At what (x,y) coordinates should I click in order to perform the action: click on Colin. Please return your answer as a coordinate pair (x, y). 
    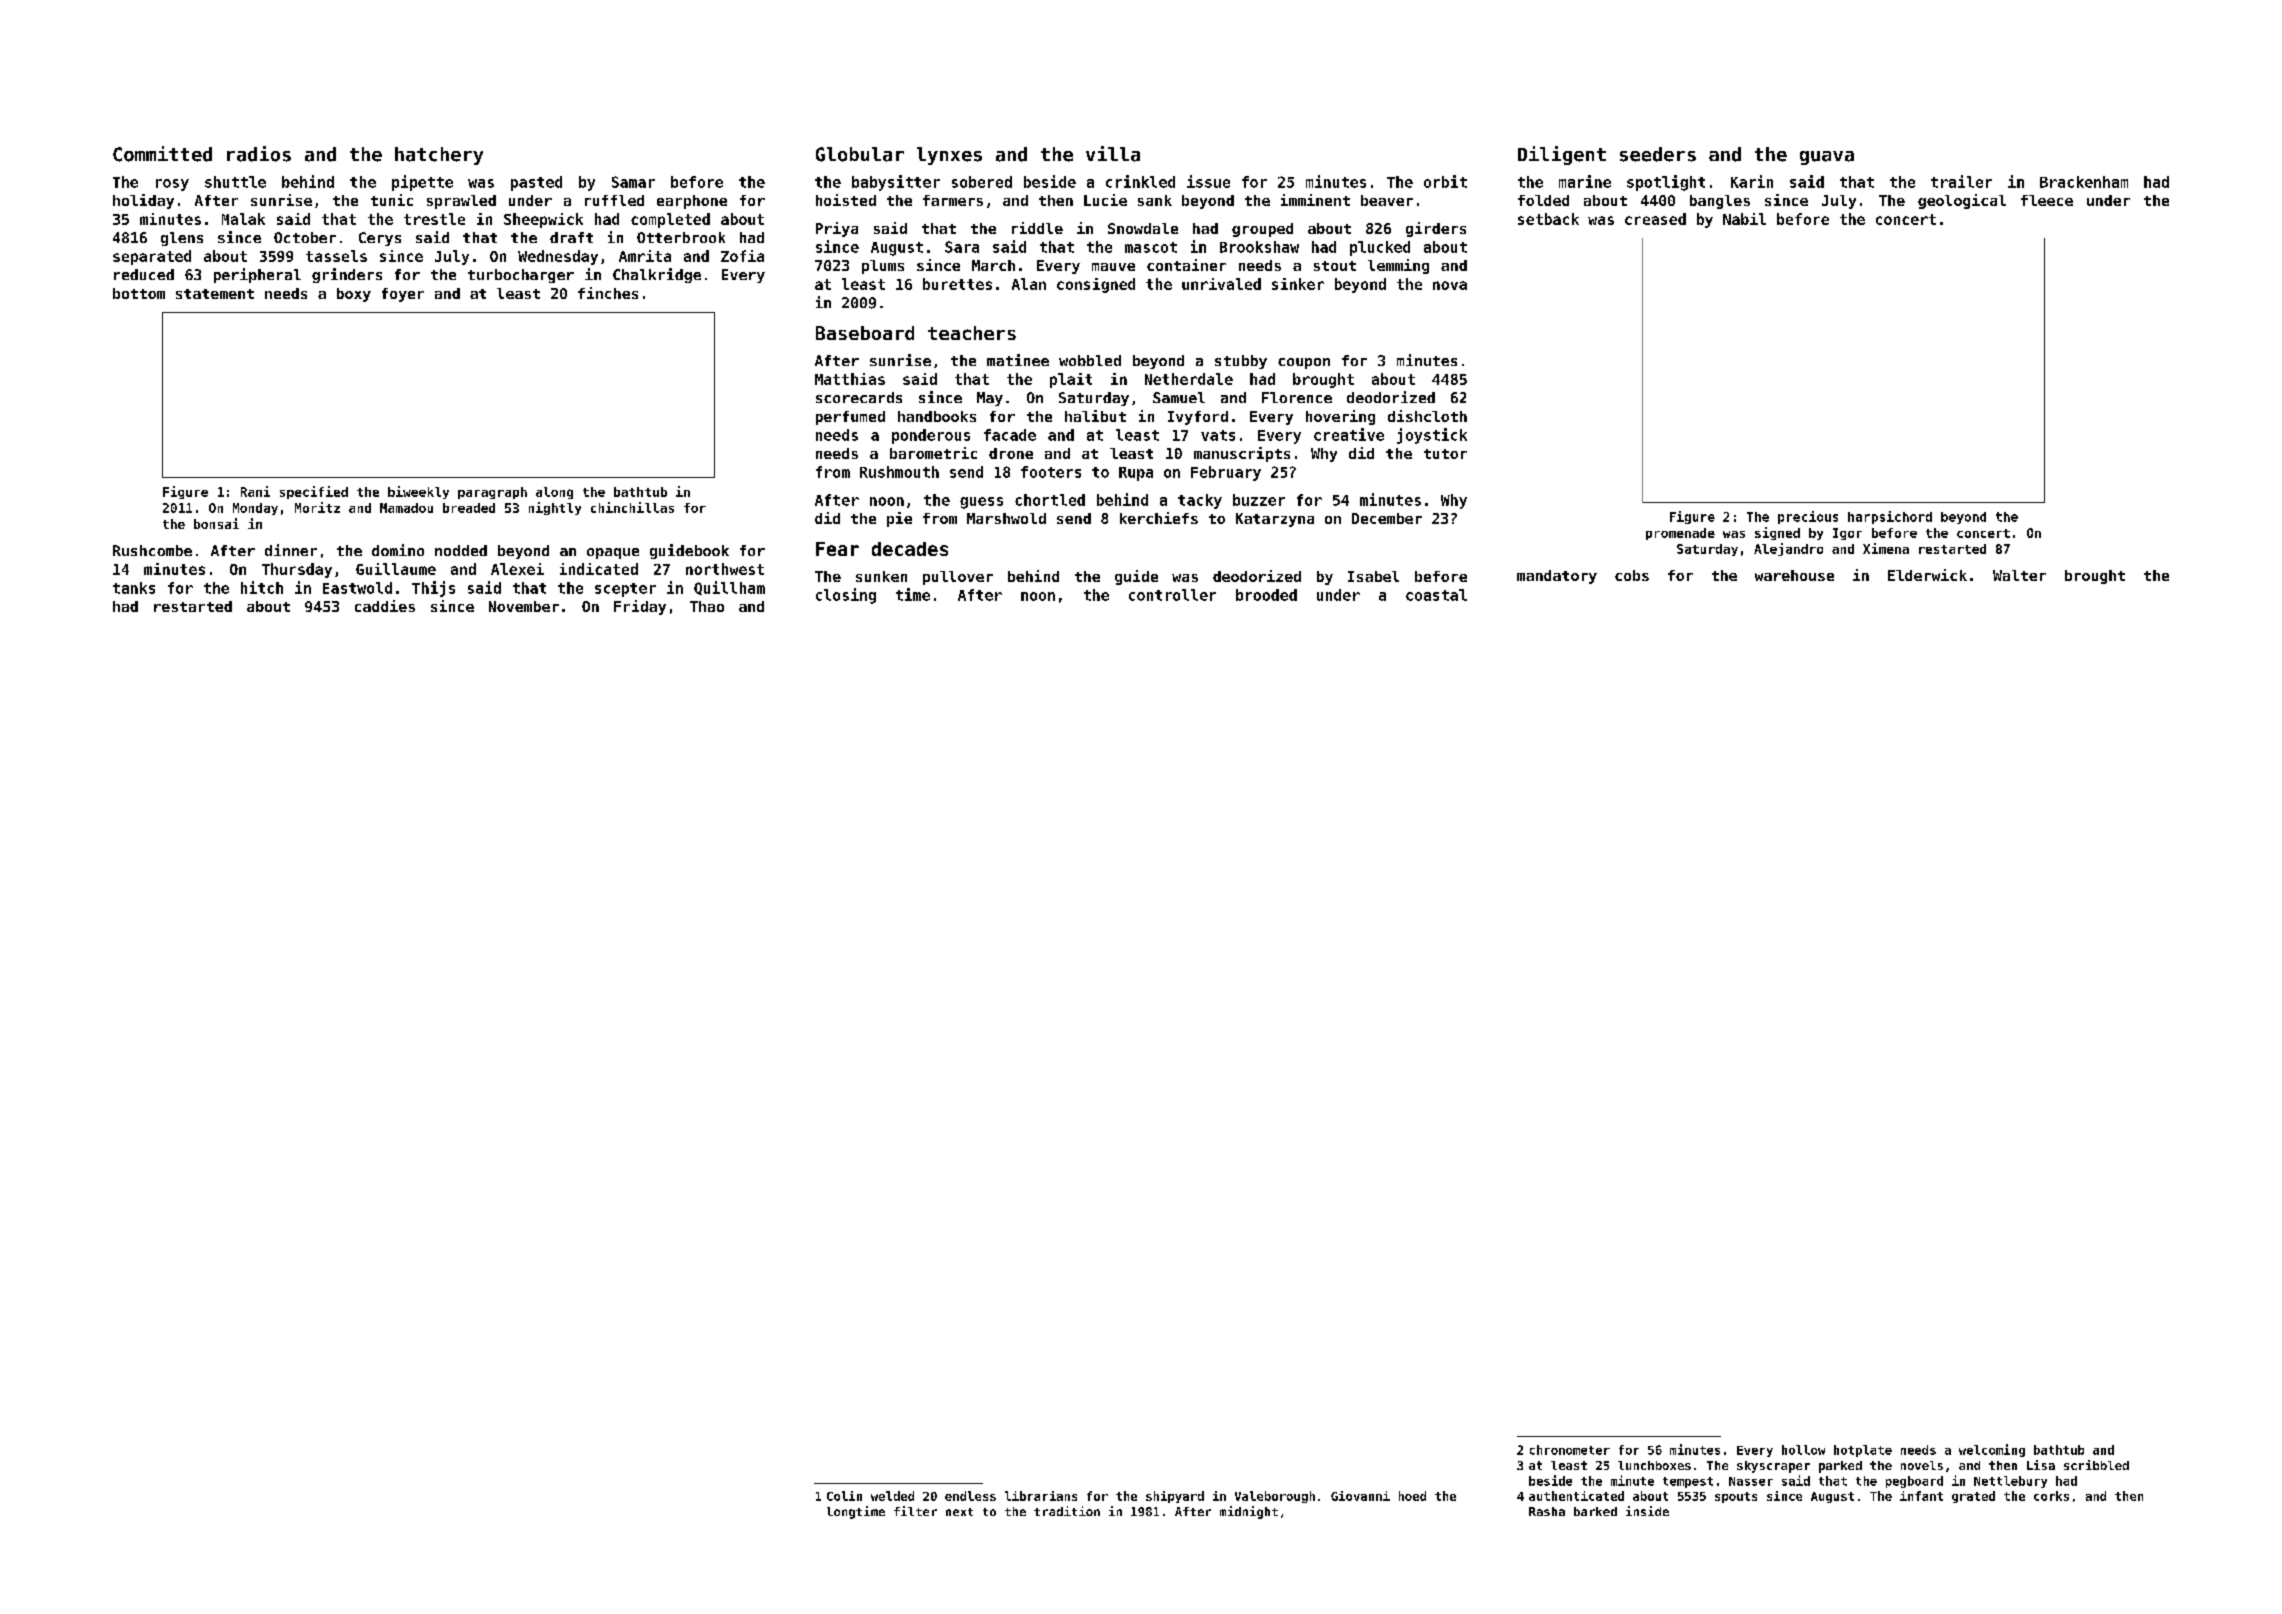
    Looking at the image, I should click on (844, 1496).
